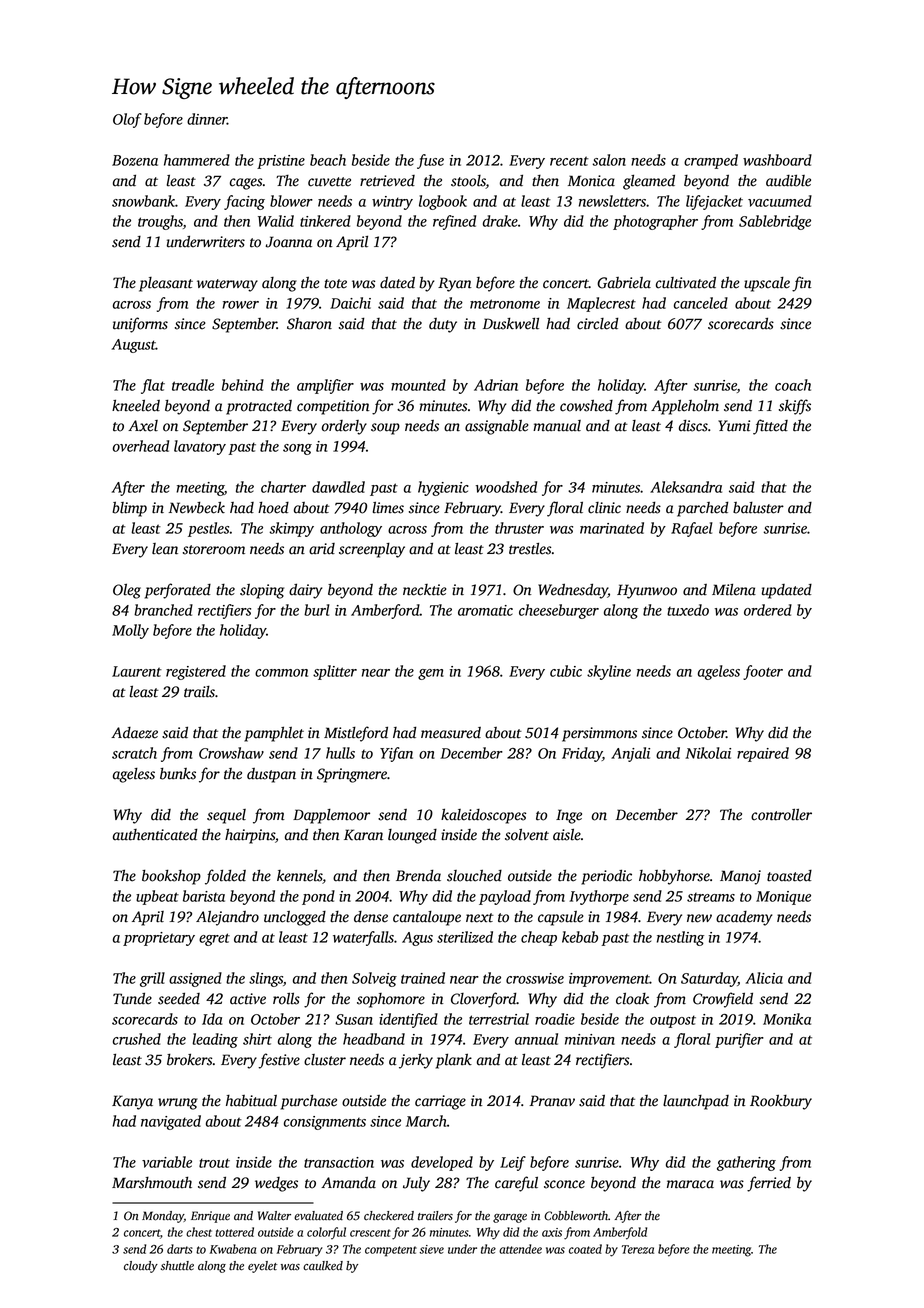 The height and width of the screenshot is (1308, 924). I want to click on Monday, so click(163, 1217).
